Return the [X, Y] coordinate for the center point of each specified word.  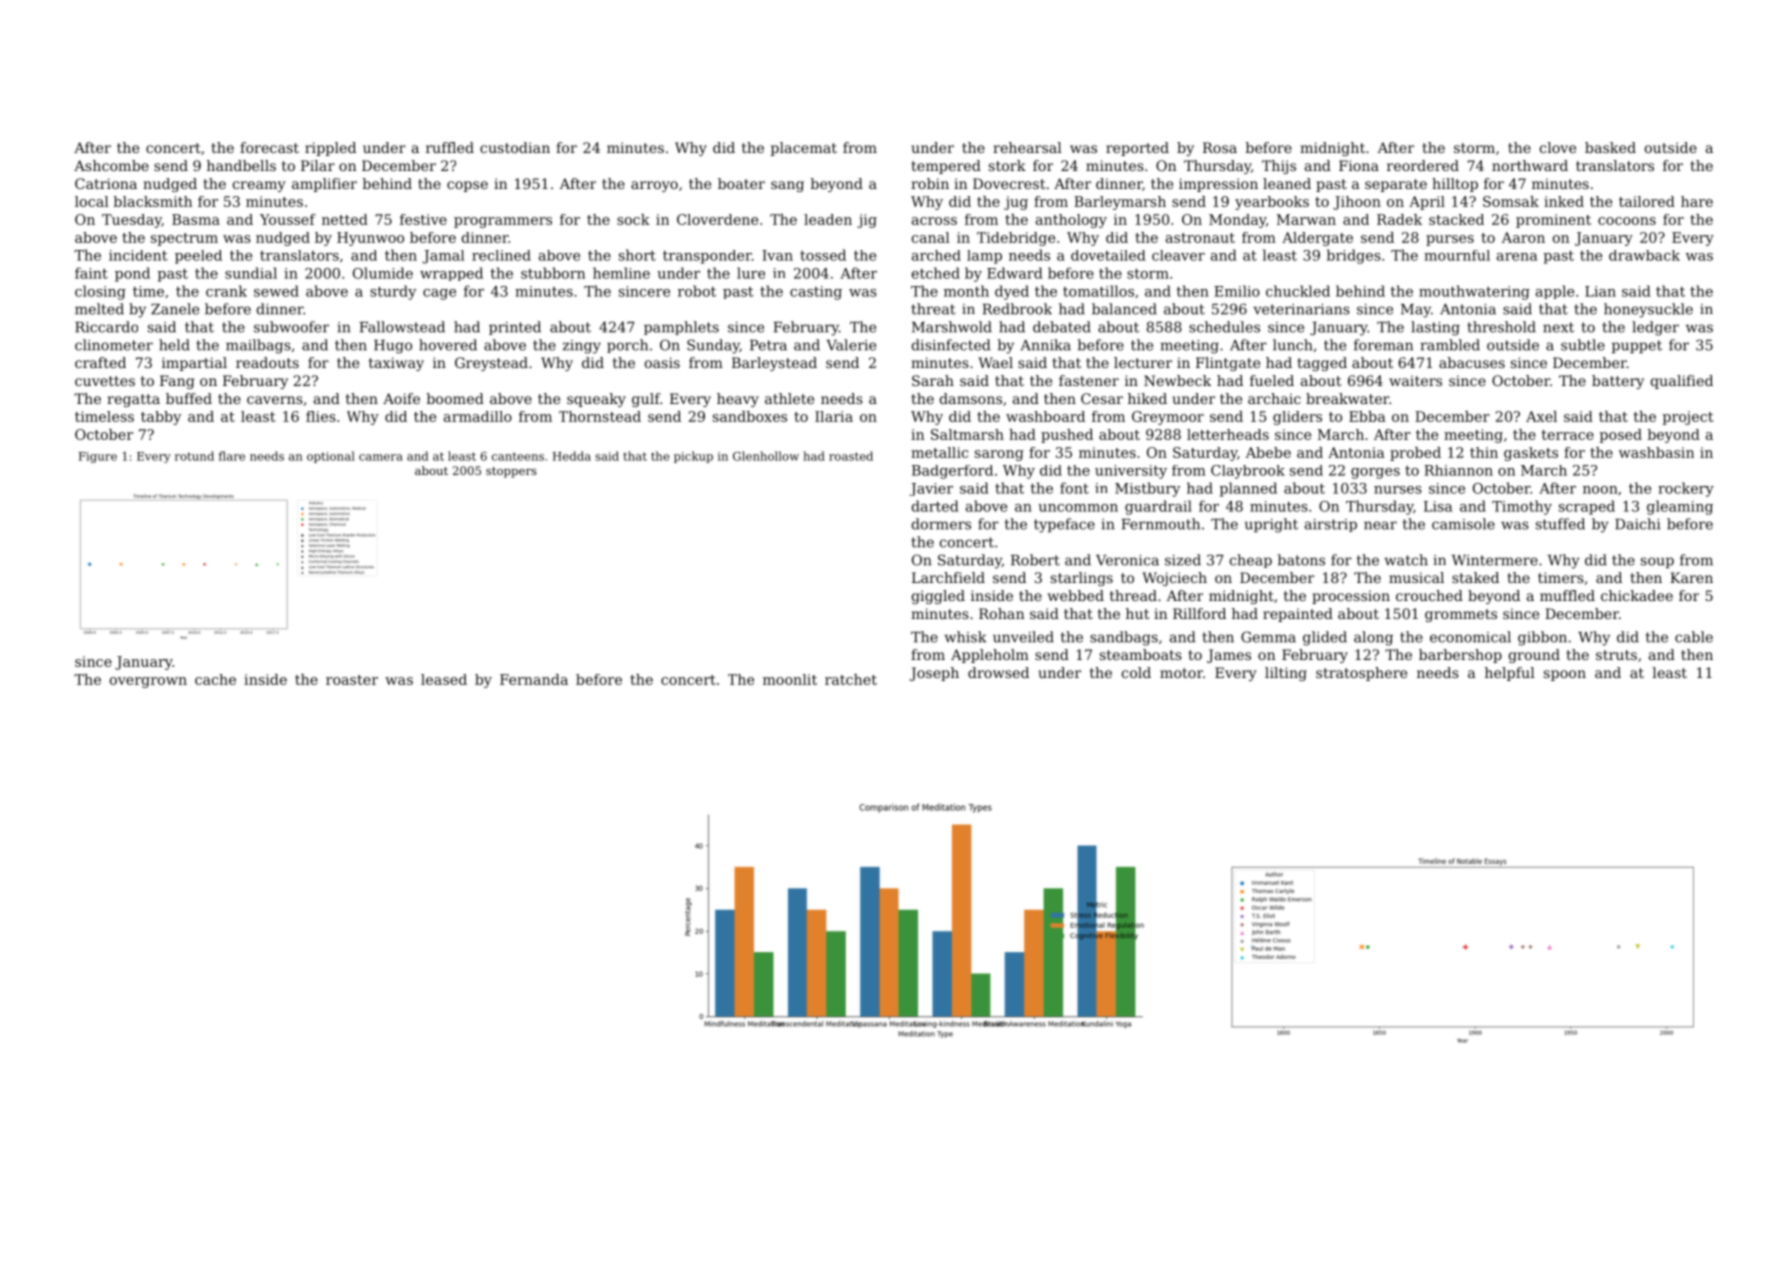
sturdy [393, 292]
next [1558, 327]
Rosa [1220, 147]
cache [215, 679]
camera [381, 457]
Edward [1015, 273]
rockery [1686, 489]
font [1074, 488]
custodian [515, 147]
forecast [269, 147]
